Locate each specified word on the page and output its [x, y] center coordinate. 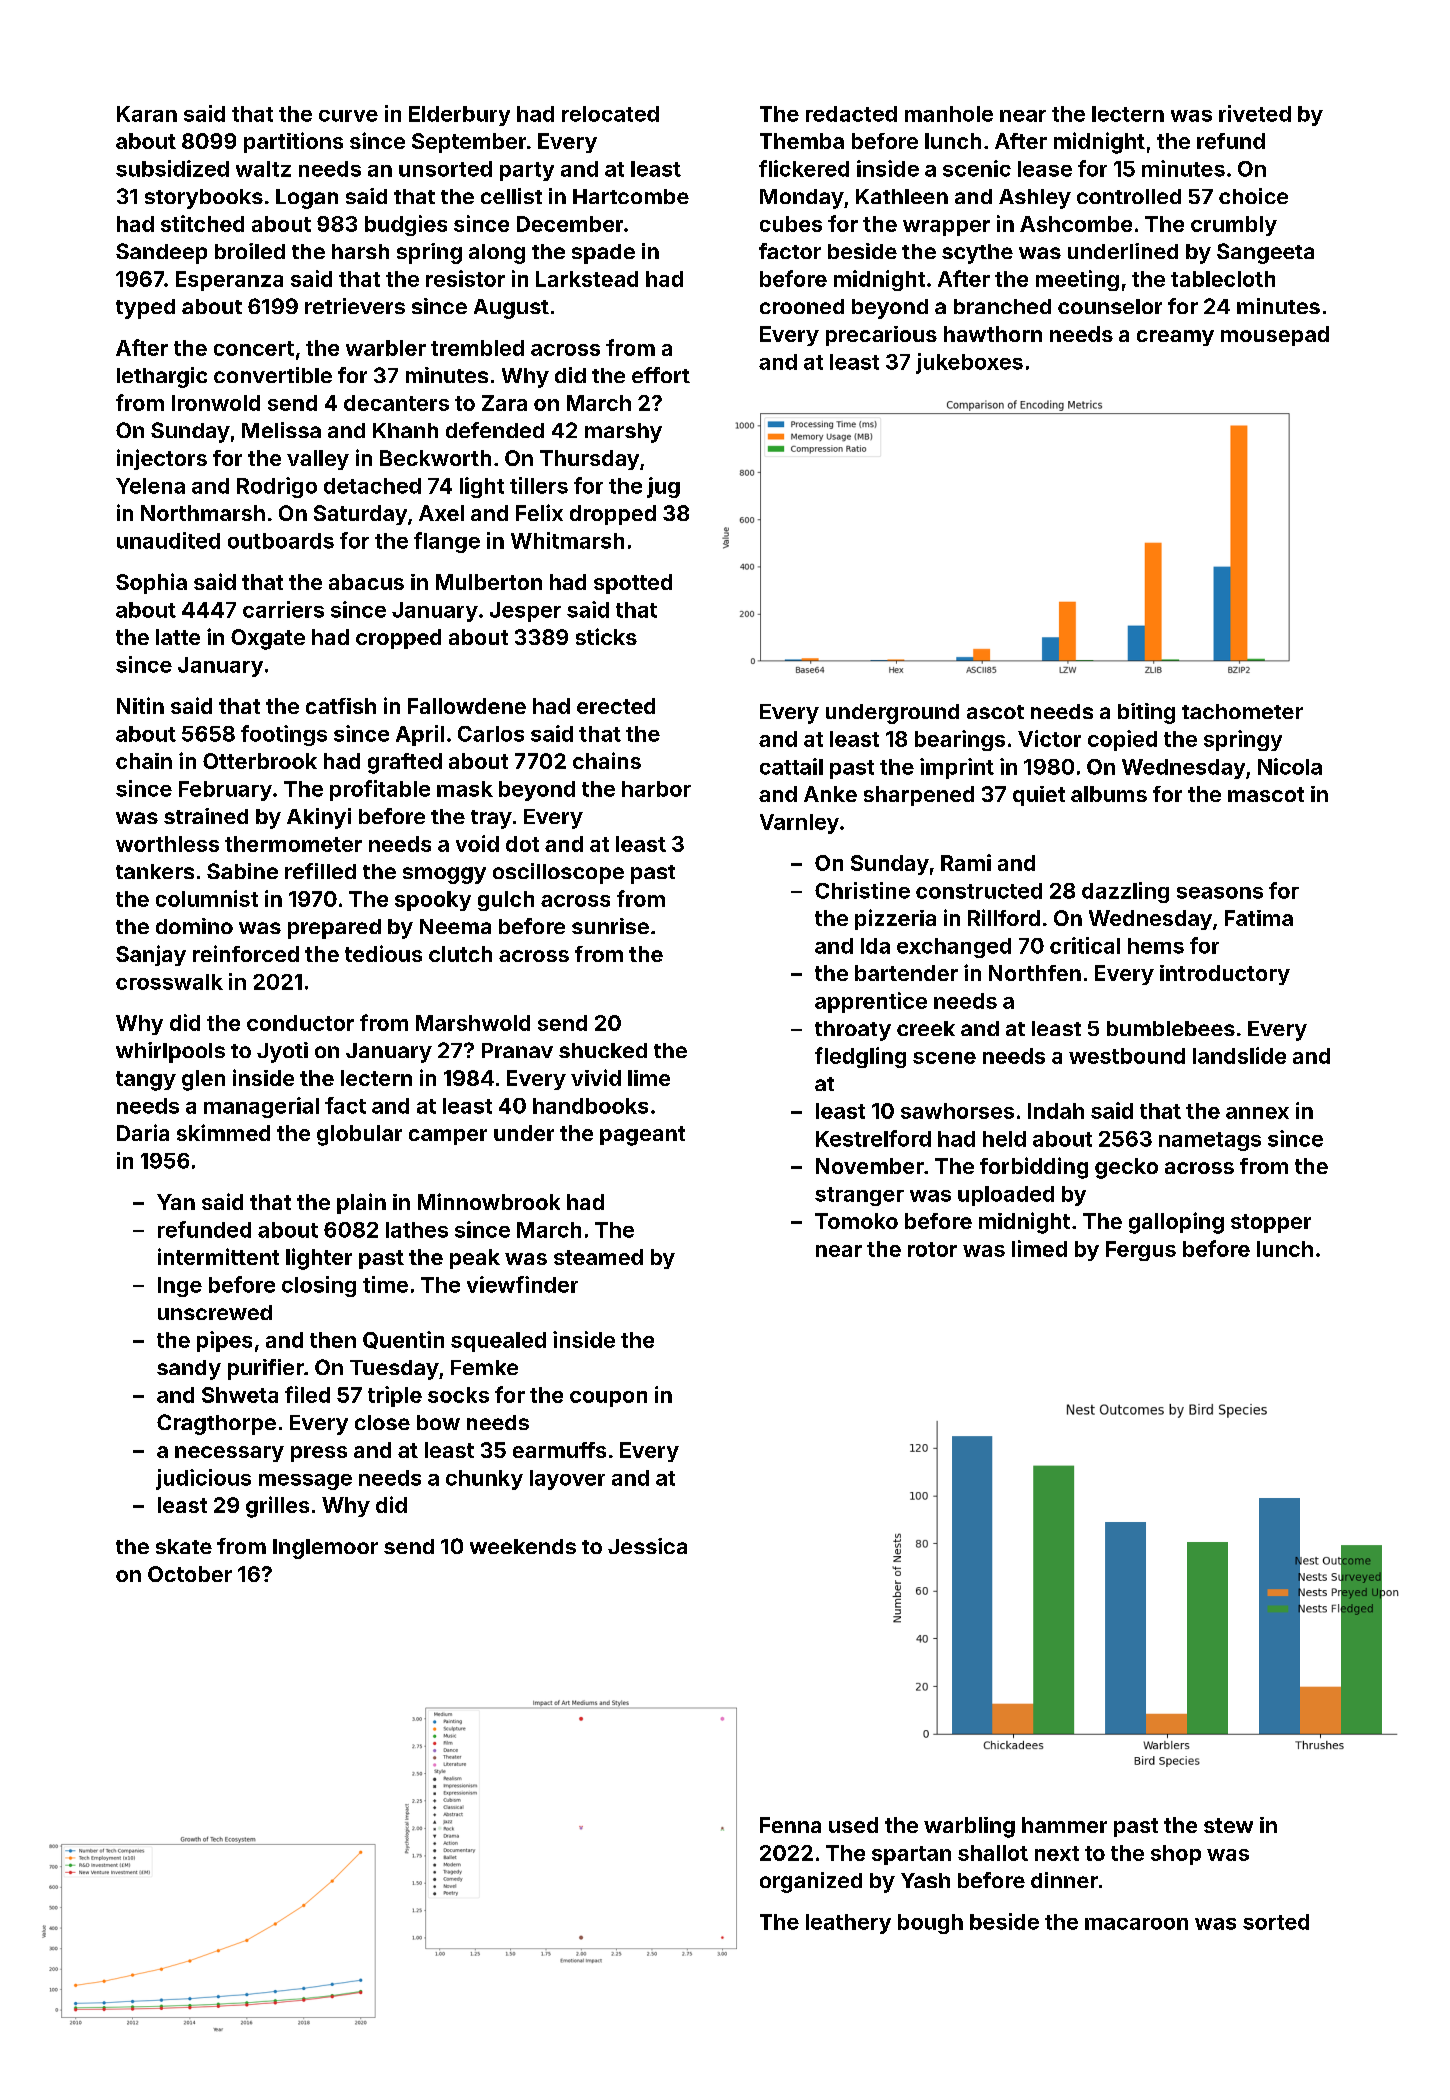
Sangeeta [1265, 253]
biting [1146, 713]
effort [661, 375]
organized [811, 1882]
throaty [853, 1031]
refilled [320, 871]
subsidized [172, 168]
